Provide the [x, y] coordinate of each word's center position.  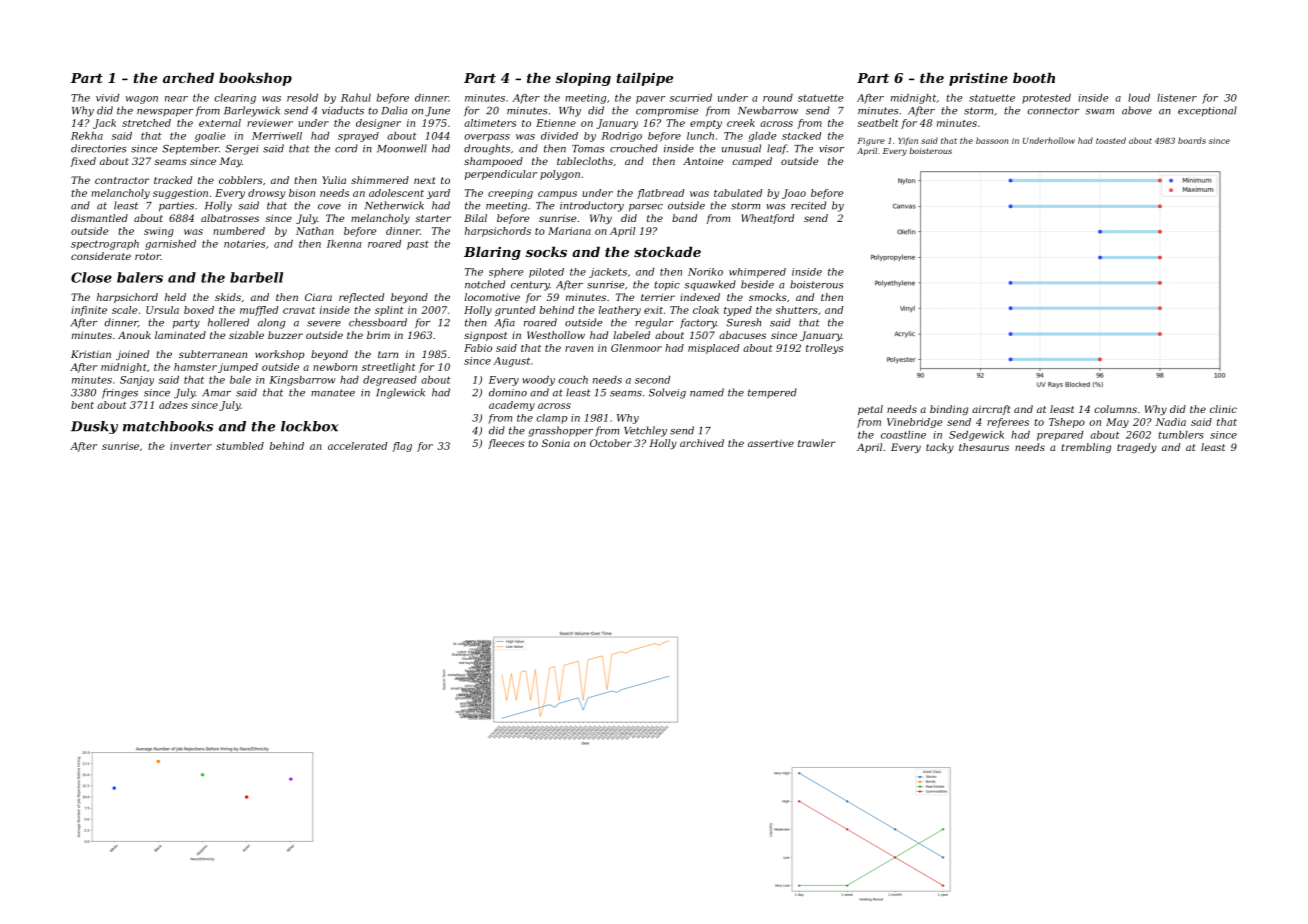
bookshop [255, 79]
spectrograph [105, 245]
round [778, 98]
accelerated [357, 446]
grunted [515, 311]
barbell [256, 277]
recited [808, 205]
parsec [646, 208]
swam [1099, 112]
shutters [797, 310]
